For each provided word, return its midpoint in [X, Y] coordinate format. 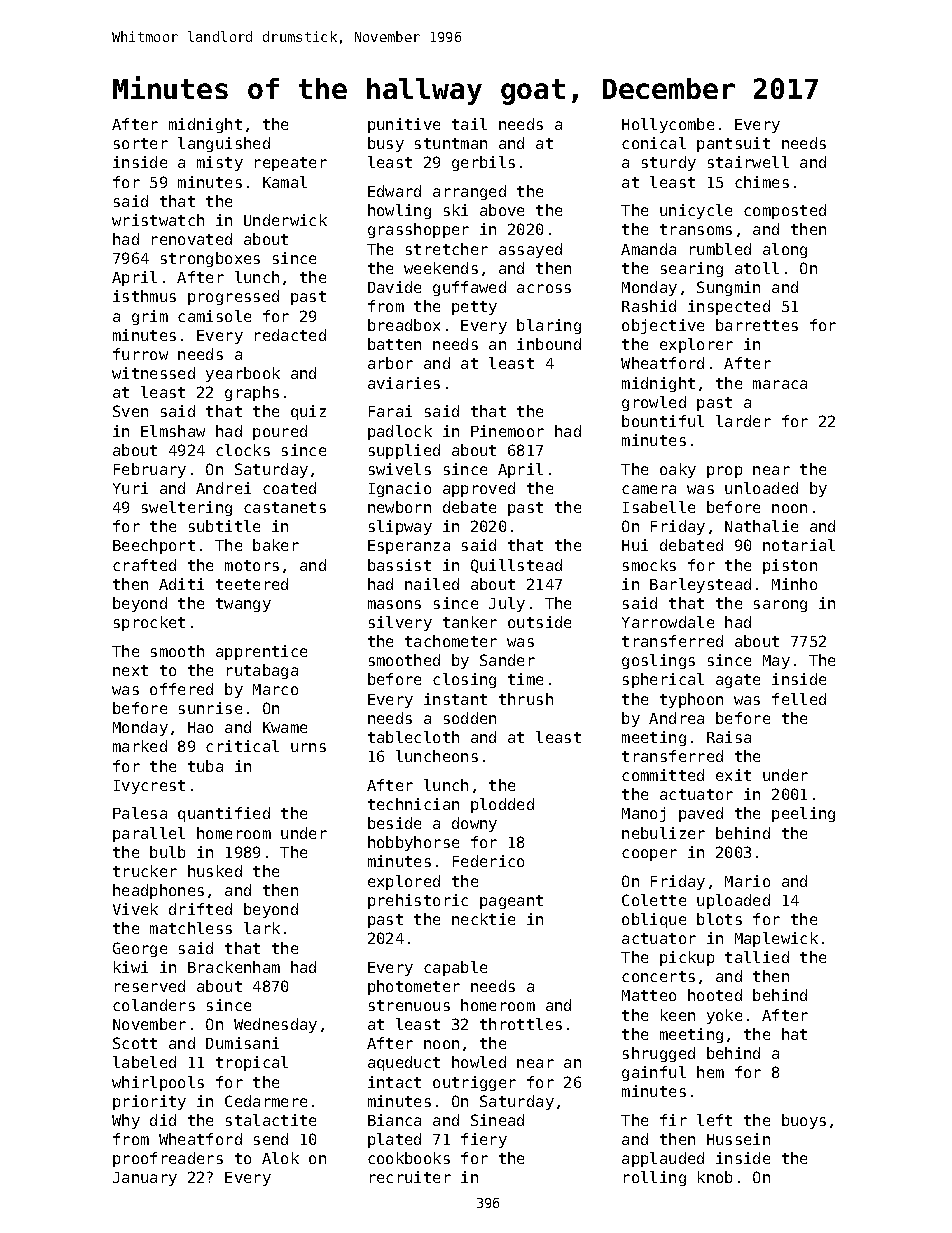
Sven [130, 411]
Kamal [285, 182]
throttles [521, 1024]
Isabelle [659, 507]
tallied [757, 957]
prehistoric [418, 901]
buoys [804, 1121]
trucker [145, 871]
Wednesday [275, 1025]
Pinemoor [507, 431]
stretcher [447, 249]
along [785, 250]
